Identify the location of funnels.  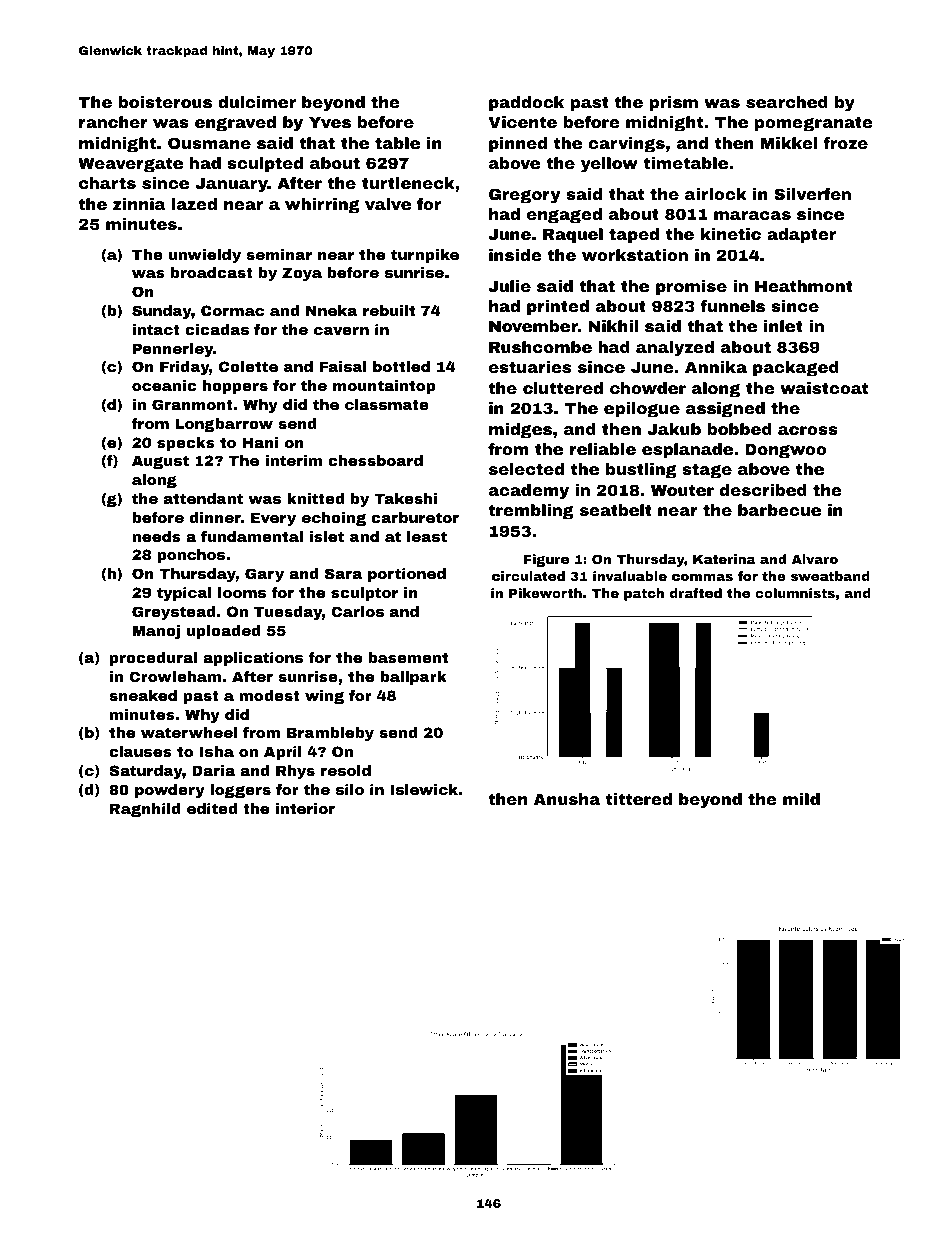
(732, 306).
